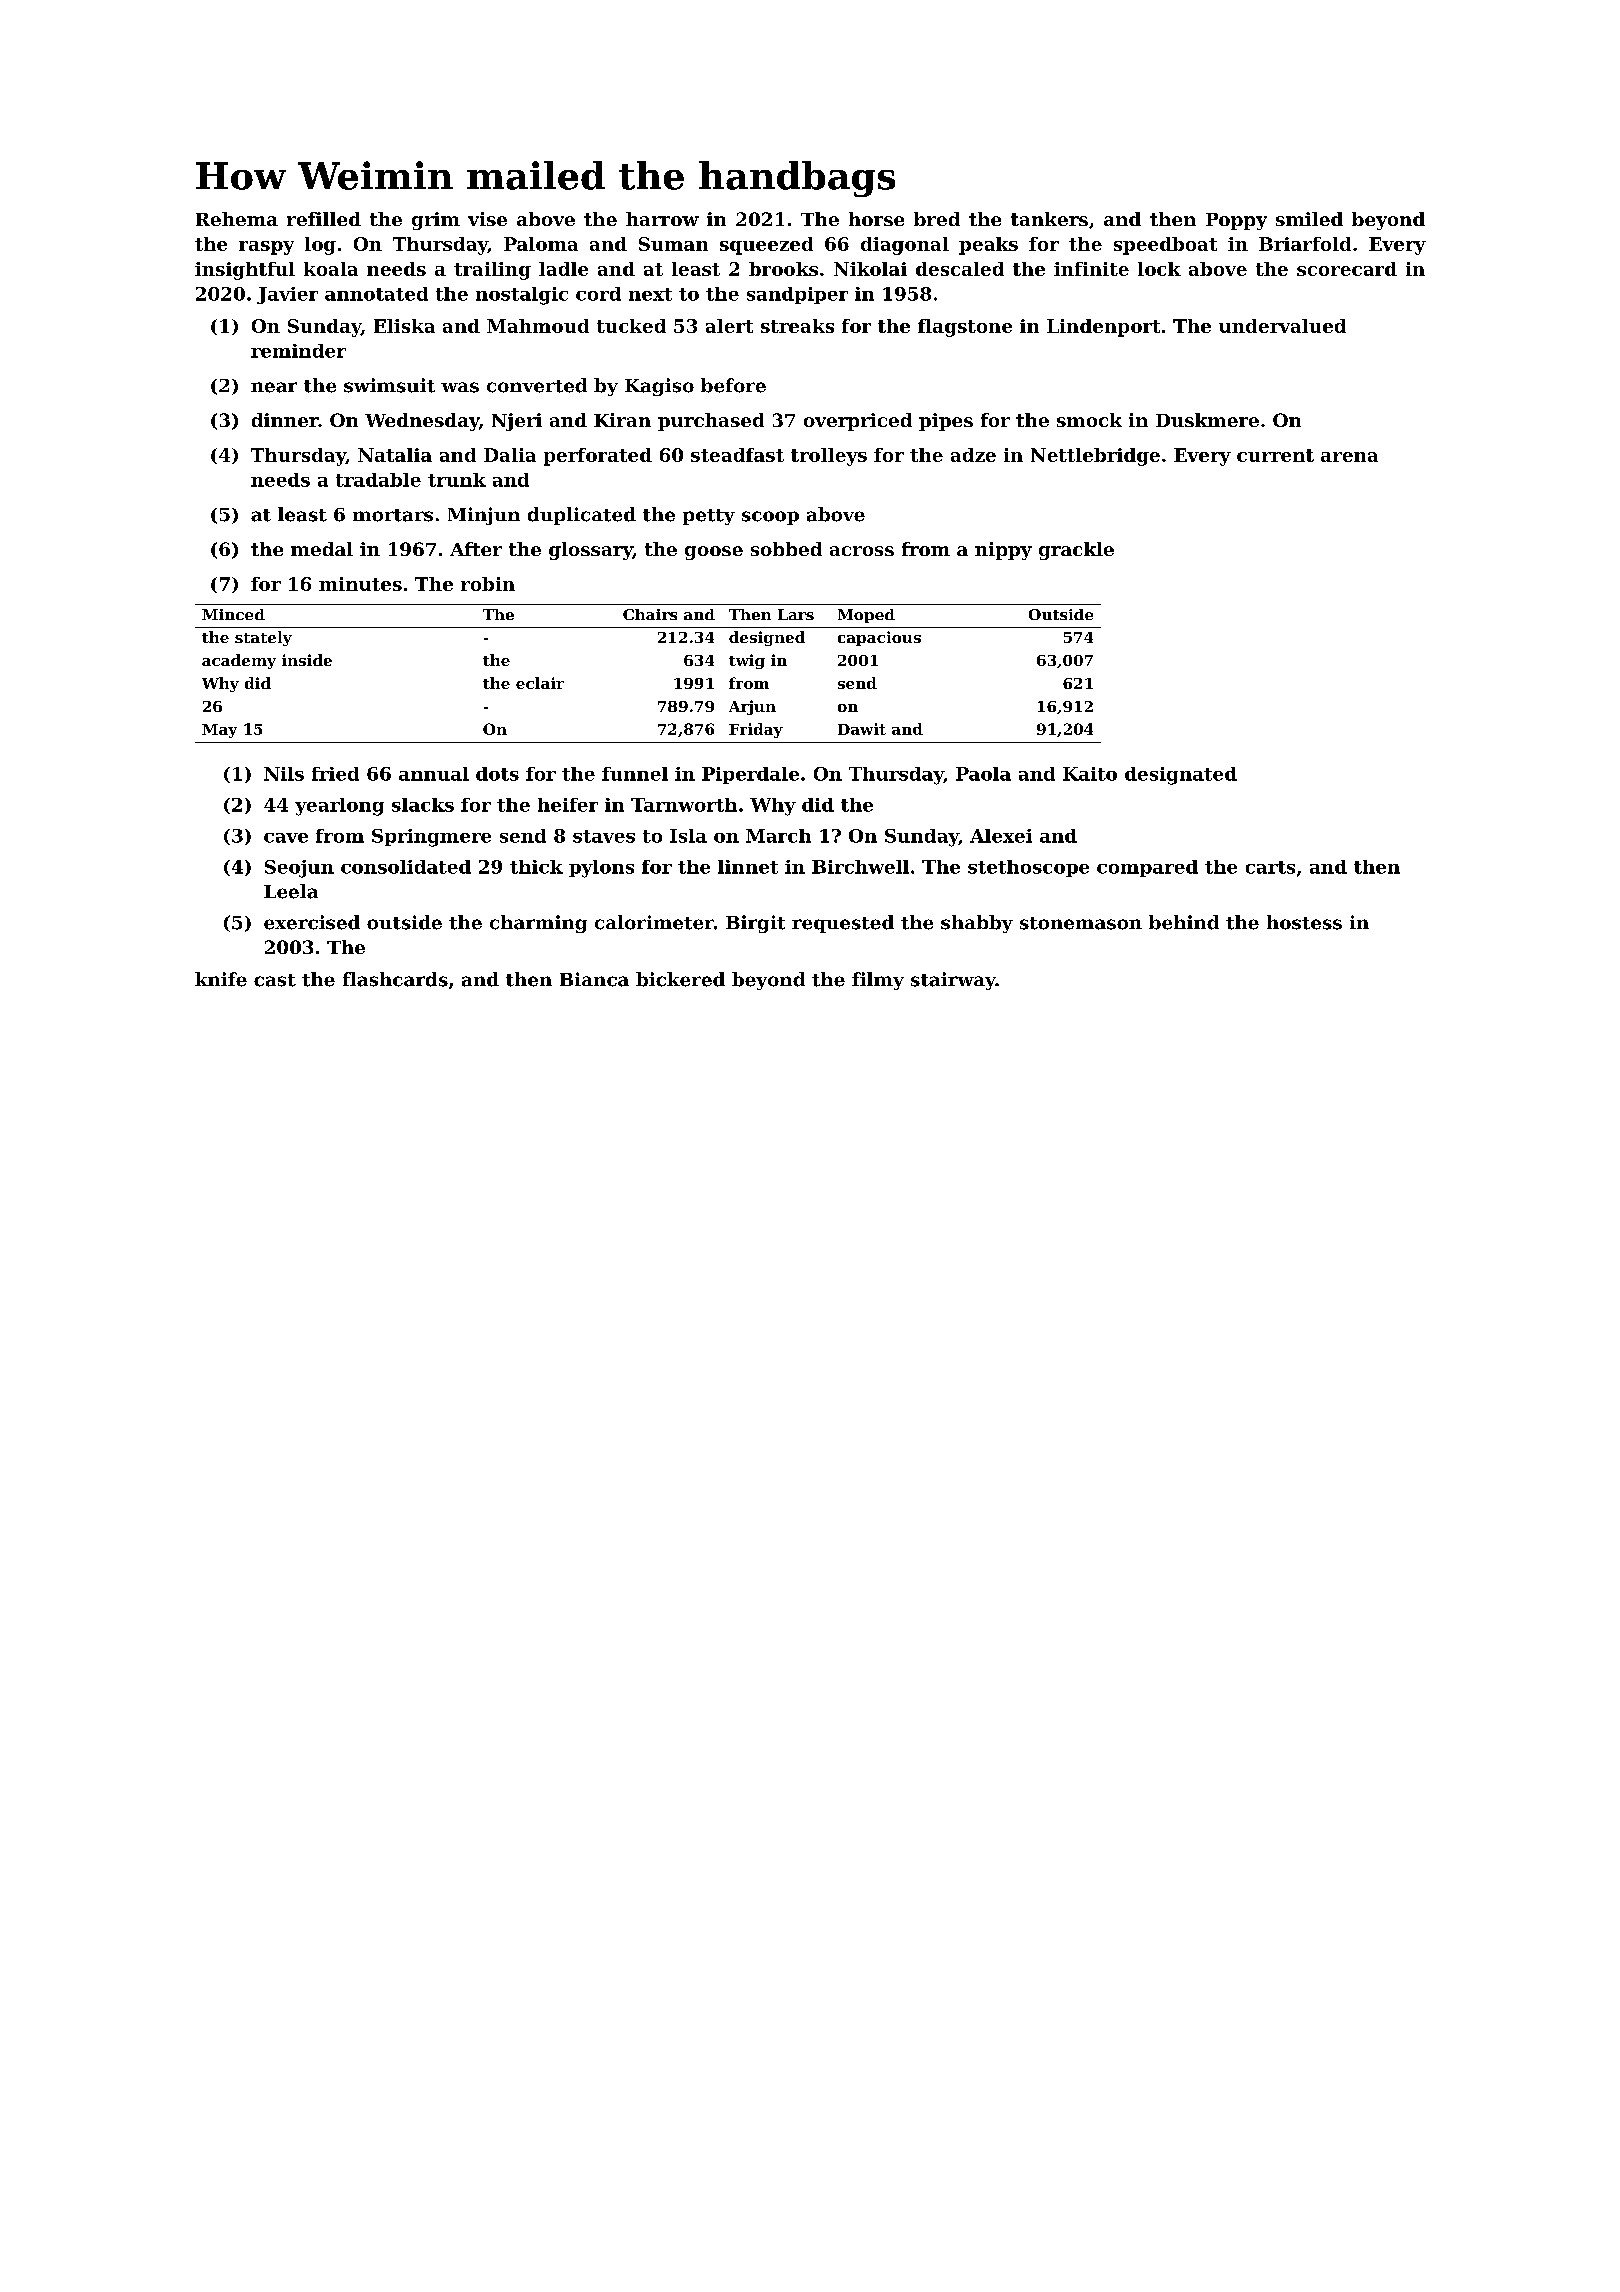 The width and height of the screenshot is (1620, 2292). I want to click on sandpiper, so click(797, 295).
